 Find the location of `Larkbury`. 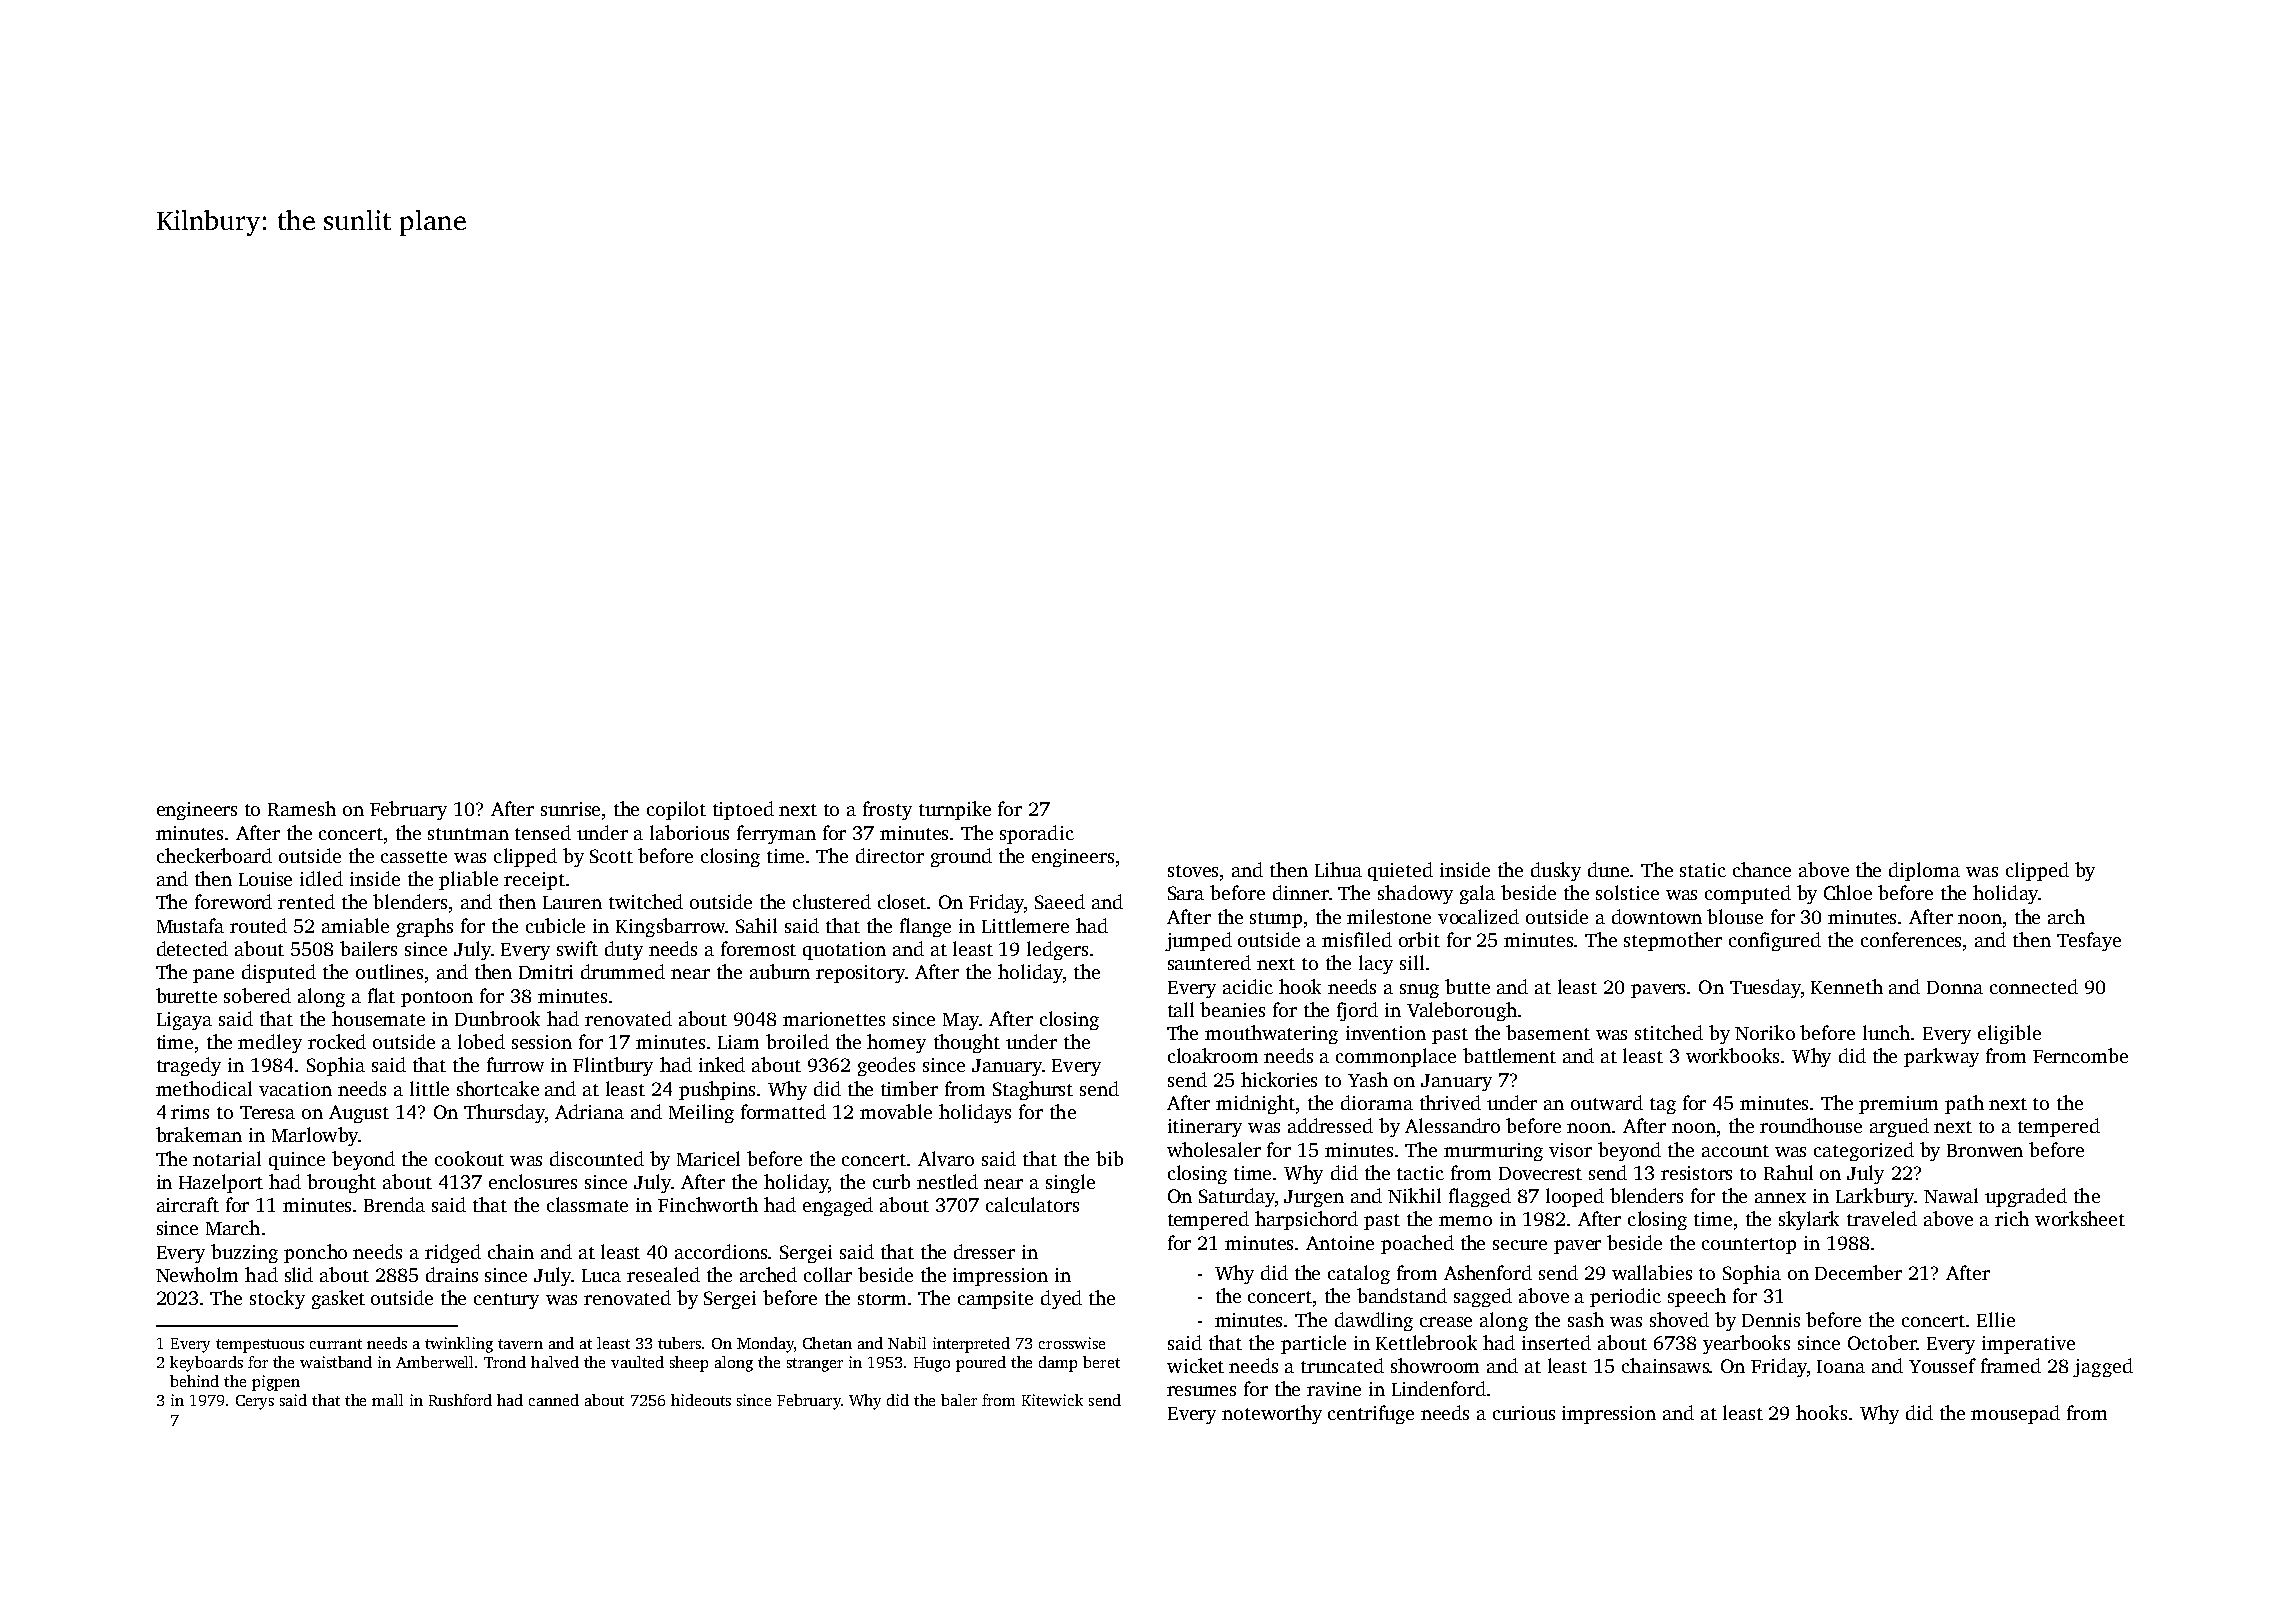

Larkbury is located at coordinates (1875, 1197).
